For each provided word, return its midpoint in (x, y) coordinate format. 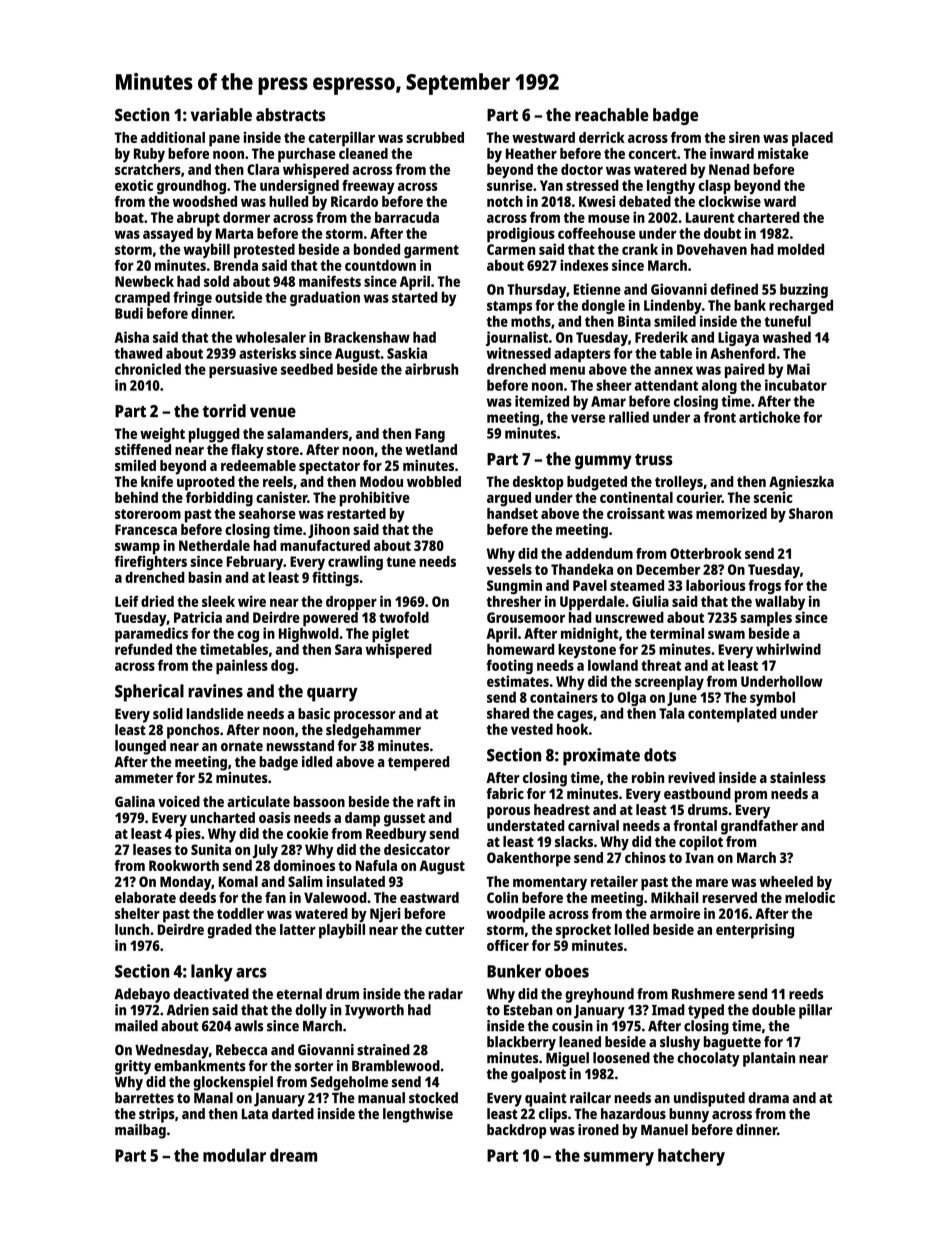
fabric (505, 793)
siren (744, 137)
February (255, 563)
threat (661, 665)
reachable (612, 114)
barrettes (144, 1098)
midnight (590, 634)
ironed (598, 1129)
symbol (772, 698)
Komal (238, 881)
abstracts (290, 114)
